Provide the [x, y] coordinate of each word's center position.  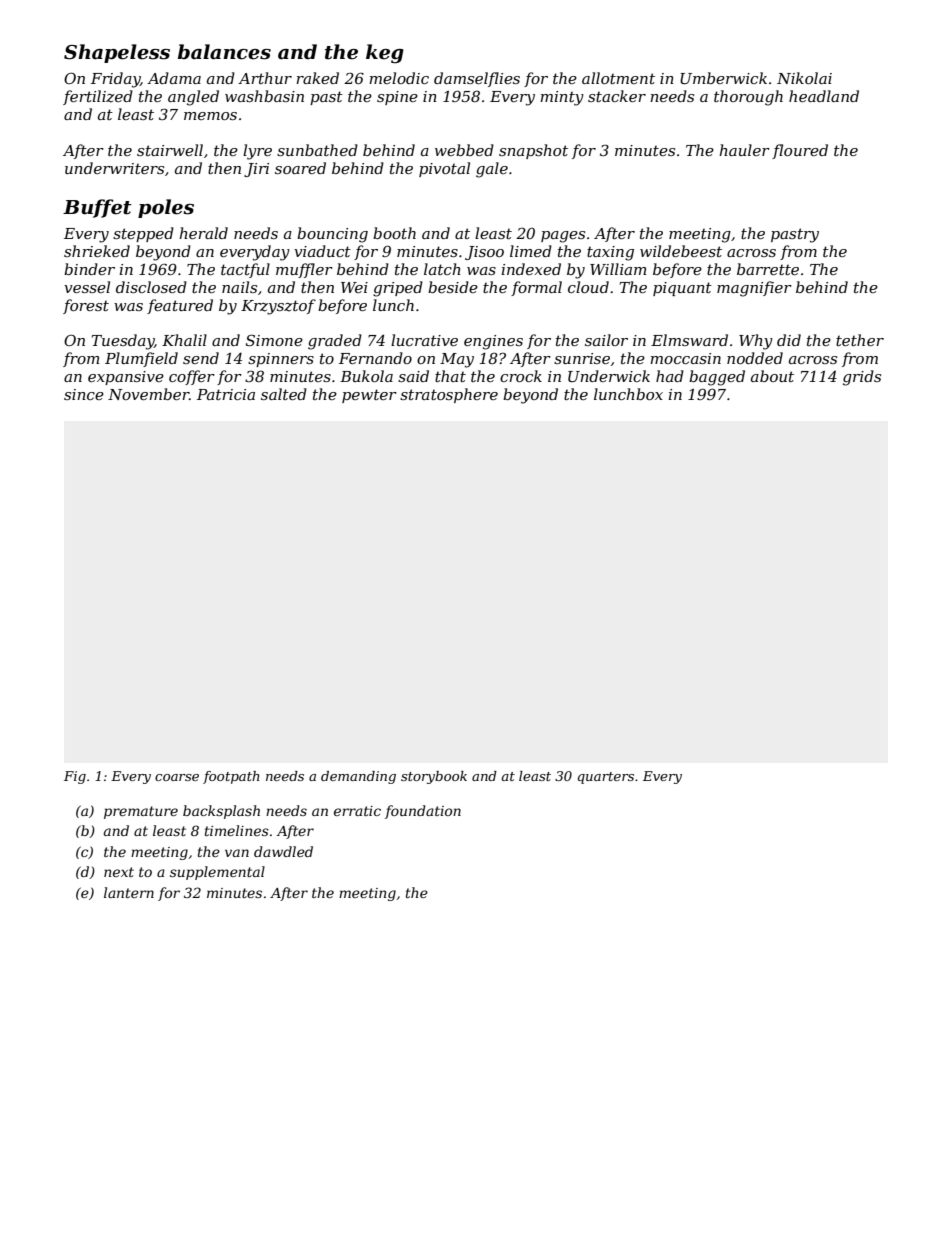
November [148, 394]
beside [453, 287]
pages [563, 237]
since [84, 394]
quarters [606, 778]
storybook [434, 777]
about [772, 376]
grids [862, 378]
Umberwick [723, 78]
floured [800, 151]
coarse [177, 777]
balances [224, 52]
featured [180, 306]
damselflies [477, 79]
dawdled [283, 851]
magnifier [754, 289]
